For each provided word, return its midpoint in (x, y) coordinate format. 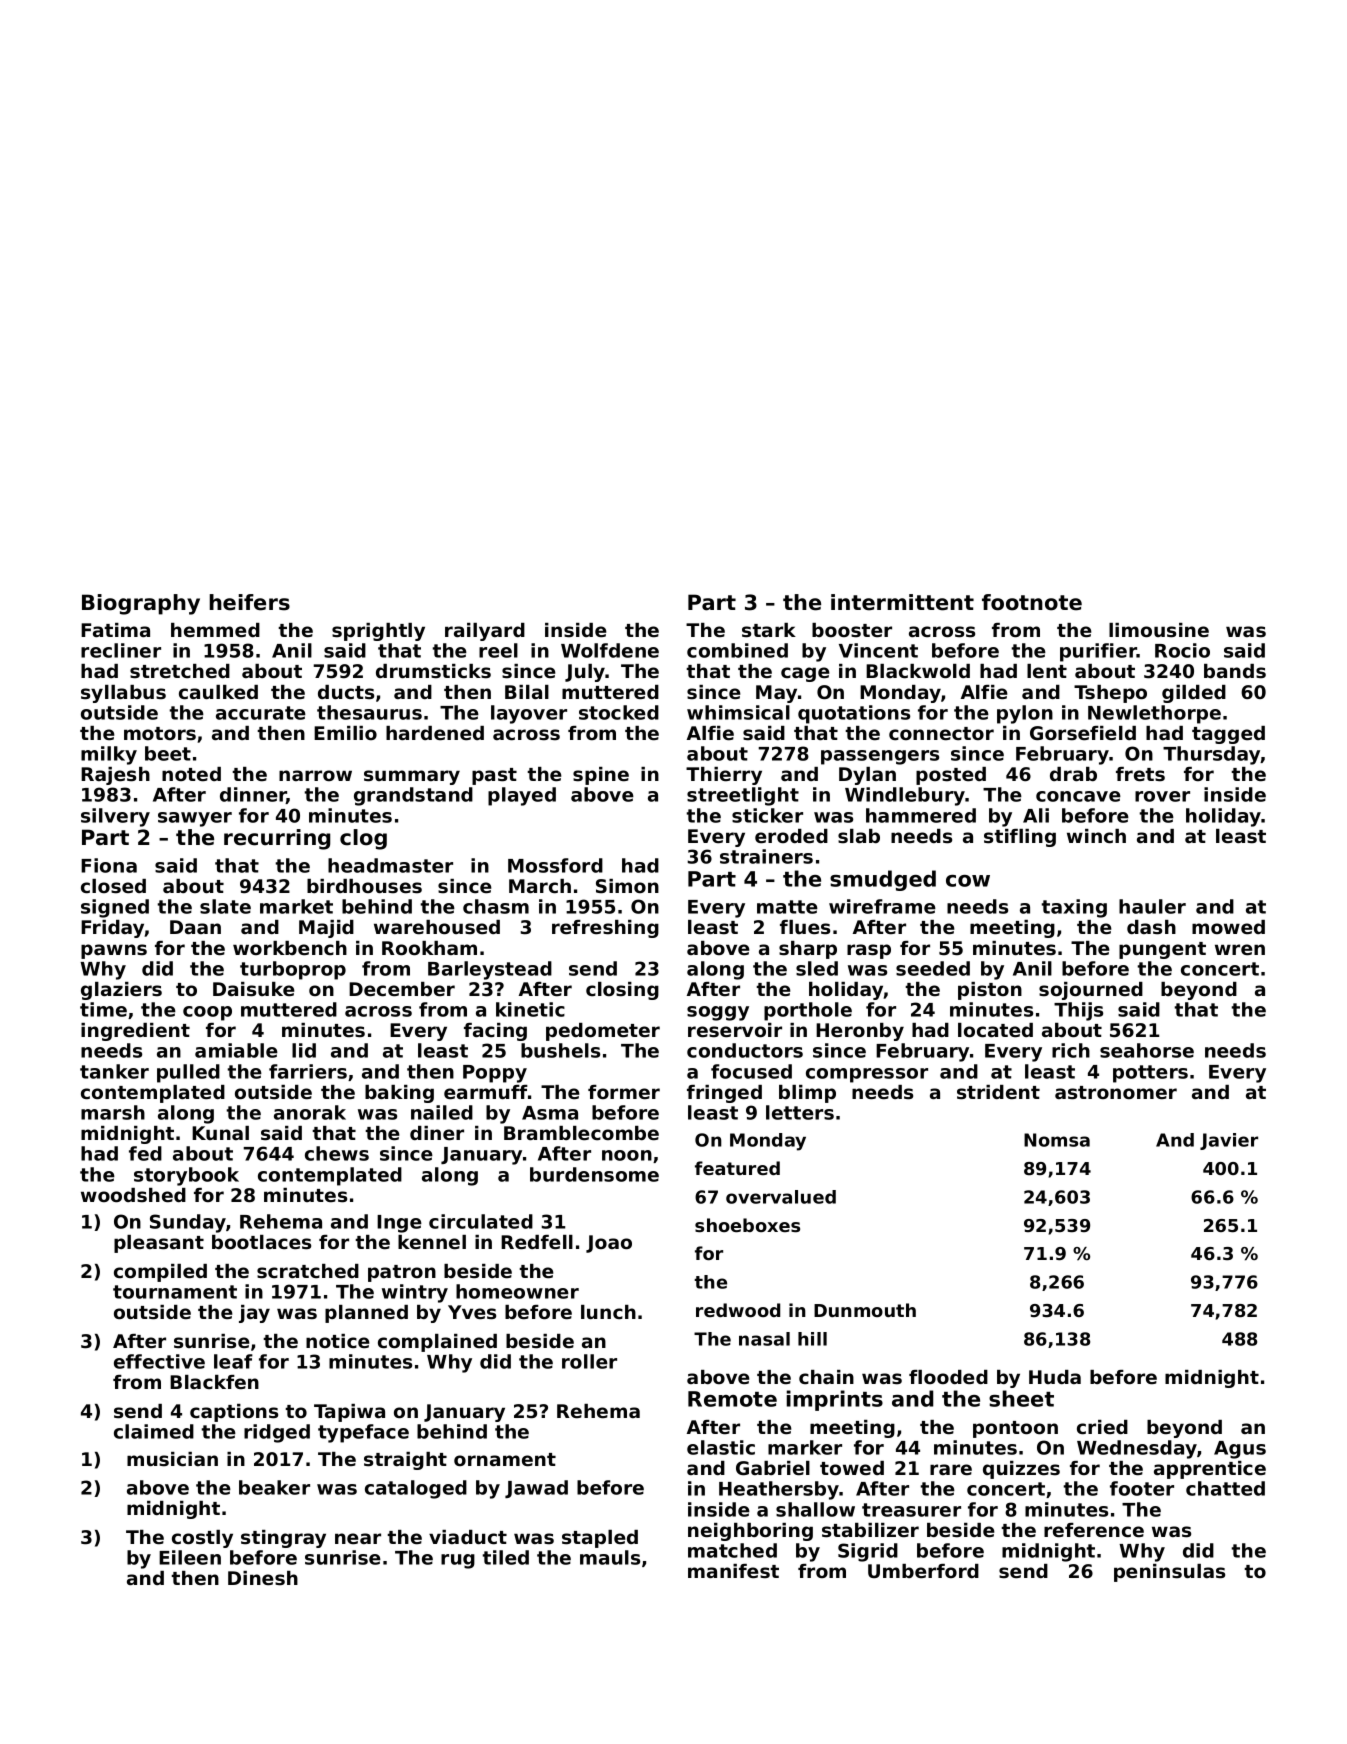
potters (1150, 1074)
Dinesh (263, 1578)
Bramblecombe (581, 1133)
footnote (1032, 602)
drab (1073, 774)
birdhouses (364, 886)
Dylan (867, 776)
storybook (186, 1176)
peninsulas (1169, 1573)
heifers (250, 602)
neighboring (750, 1532)
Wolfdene (610, 650)
